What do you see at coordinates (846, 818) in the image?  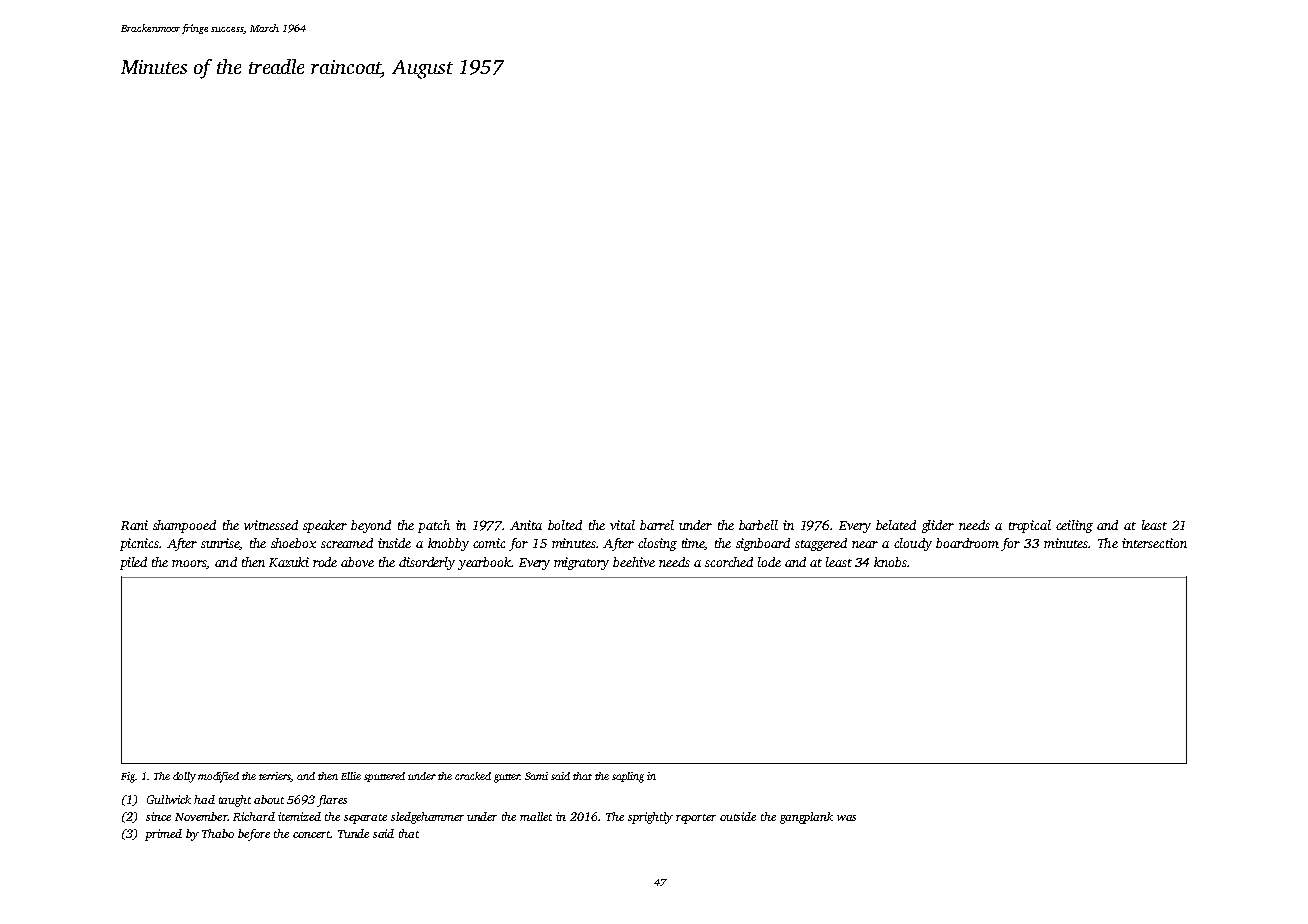 I see `was` at bounding box center [846, 818].
